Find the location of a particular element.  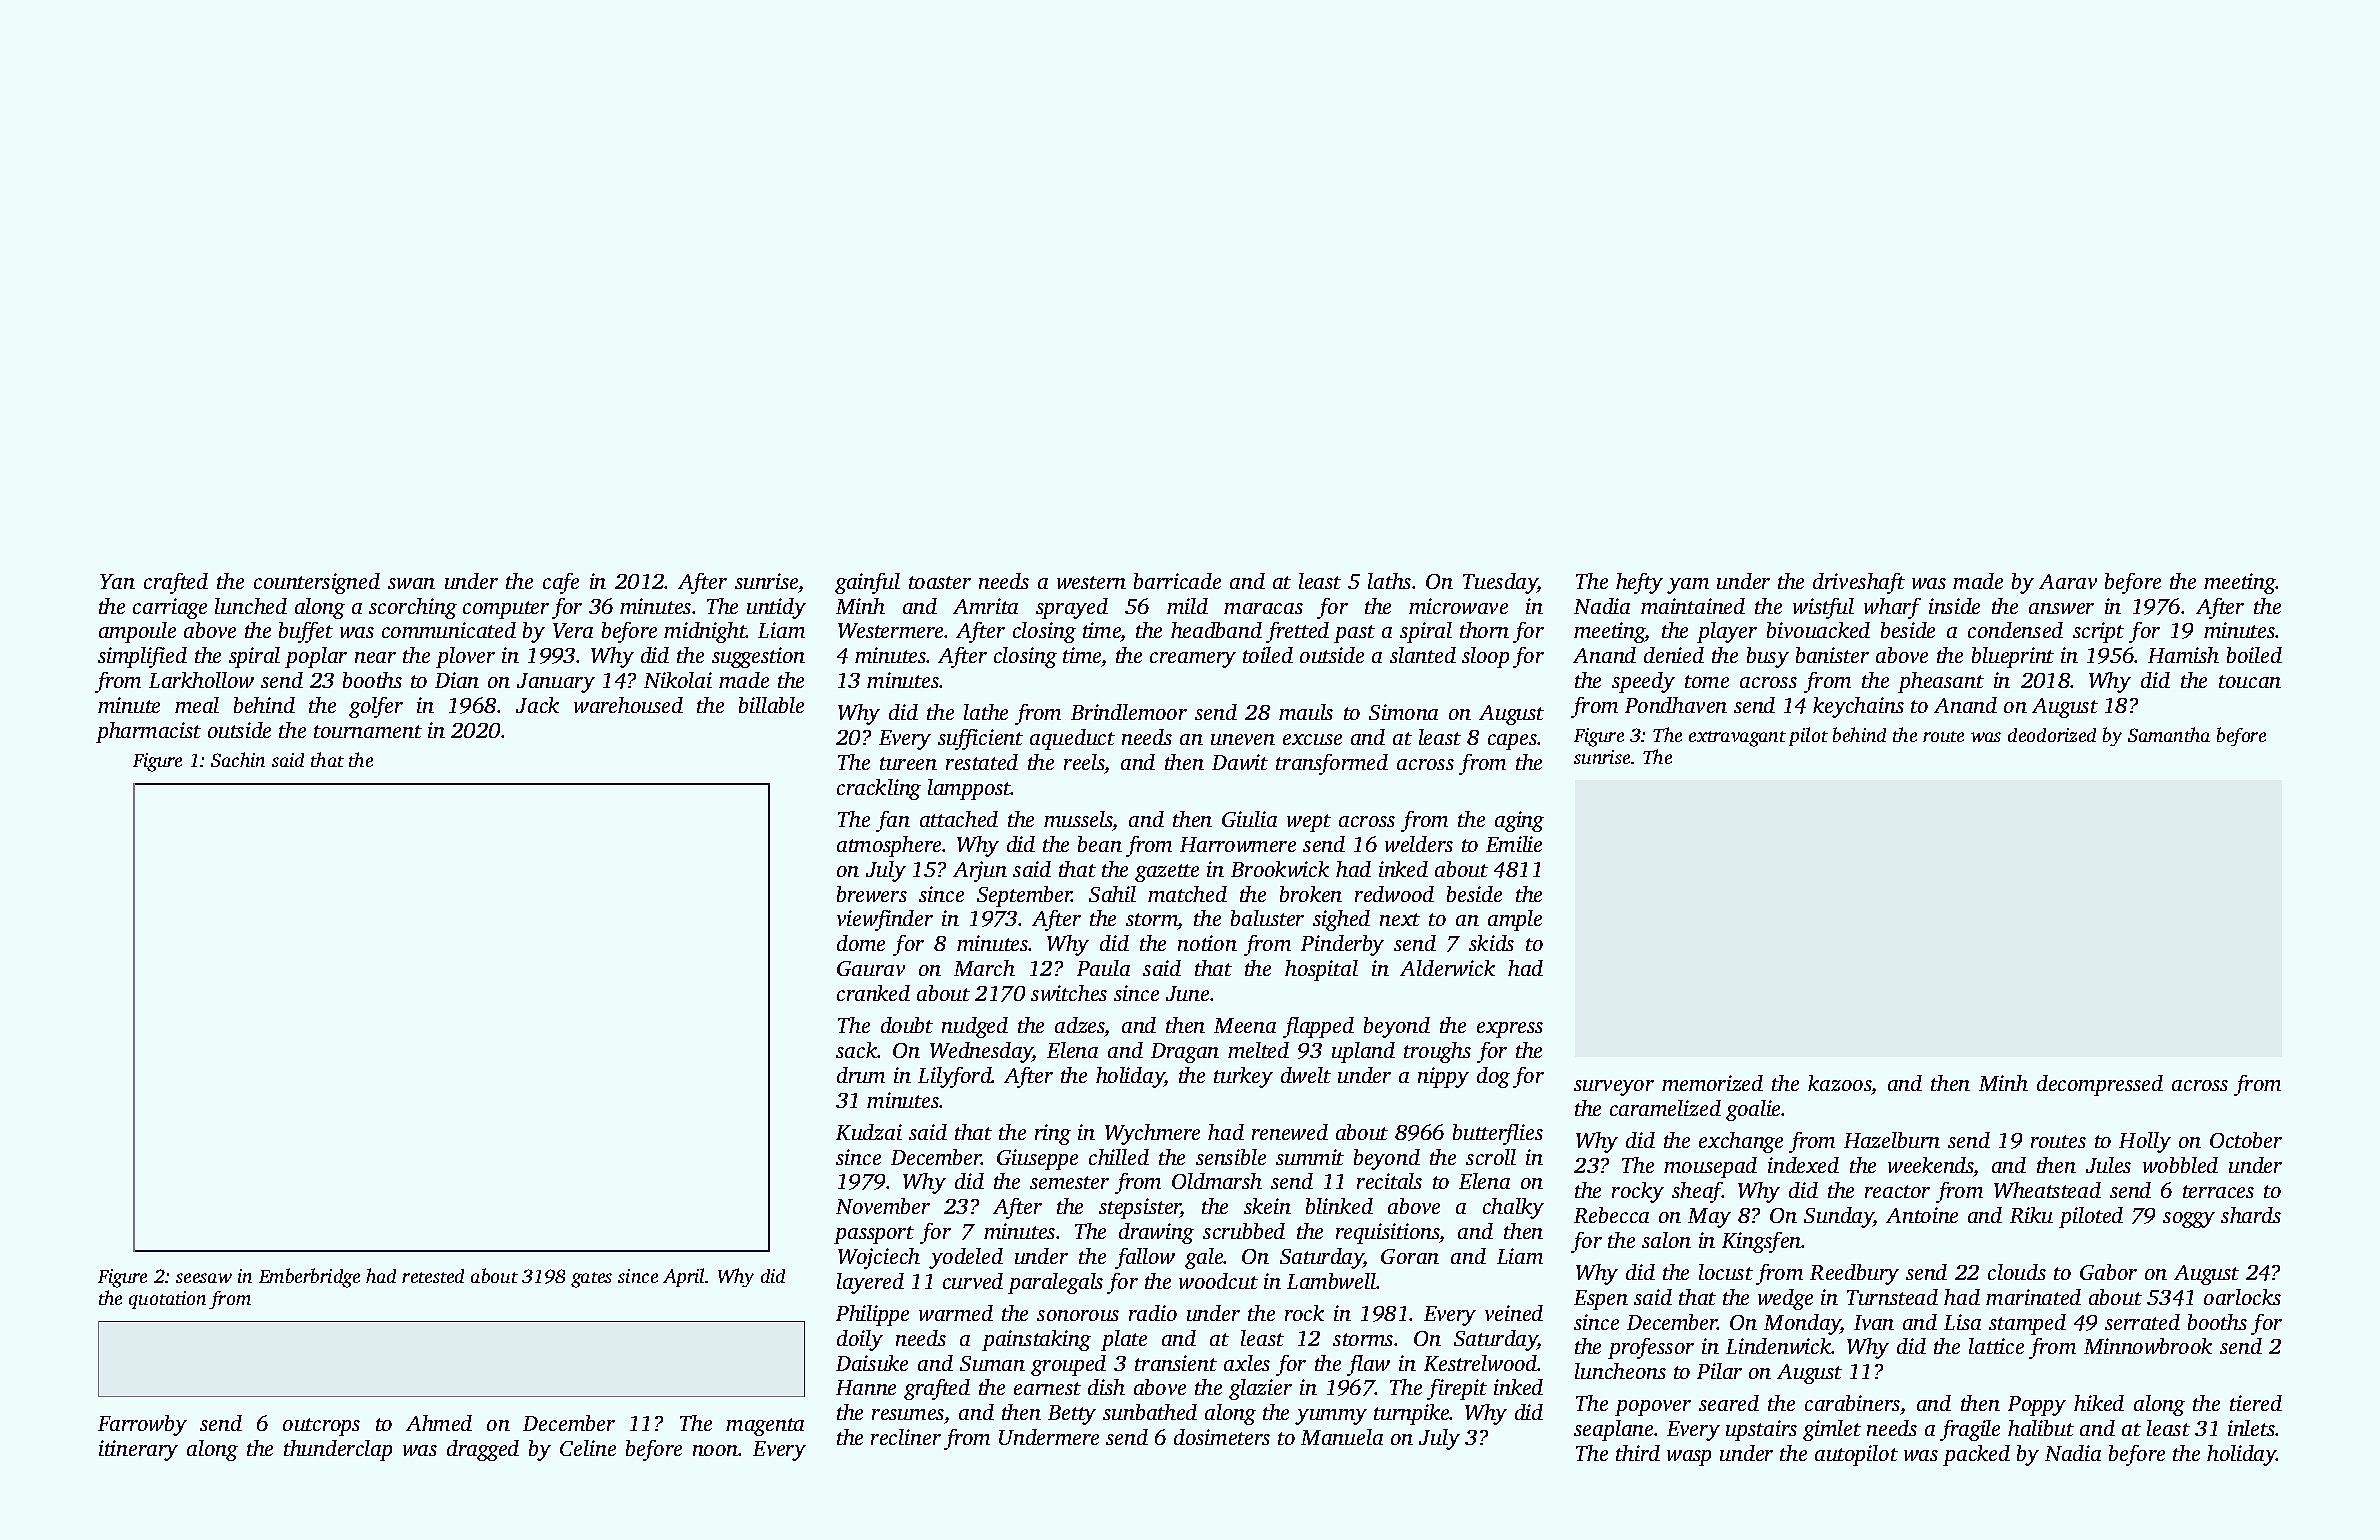

western is located at coordinates (1091, 582).
